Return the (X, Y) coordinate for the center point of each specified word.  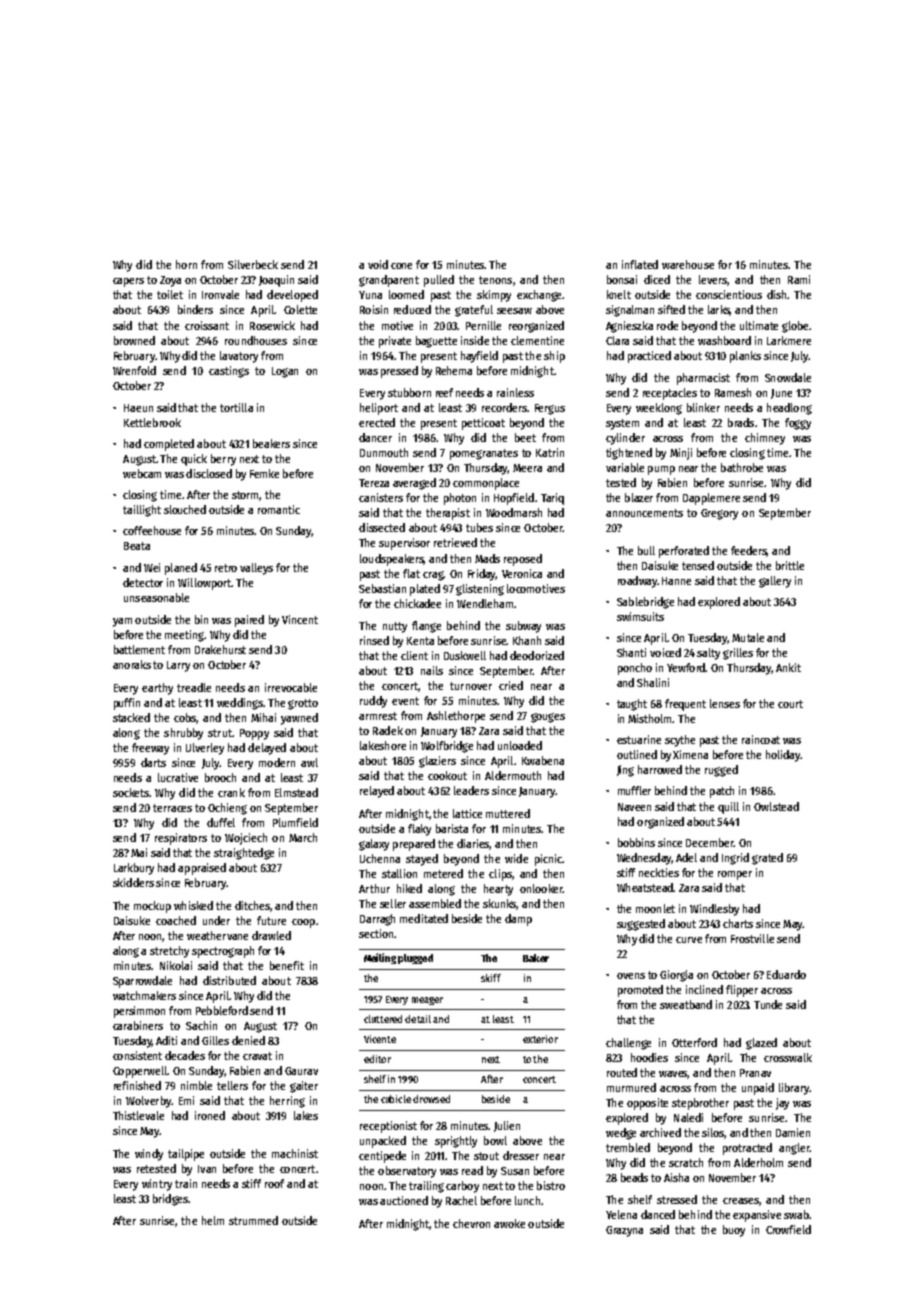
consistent (137, 1055)
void (378, 264)
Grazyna (624, 1231)
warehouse (688, 264)
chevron (471, 1223)
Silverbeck (253, 264)
